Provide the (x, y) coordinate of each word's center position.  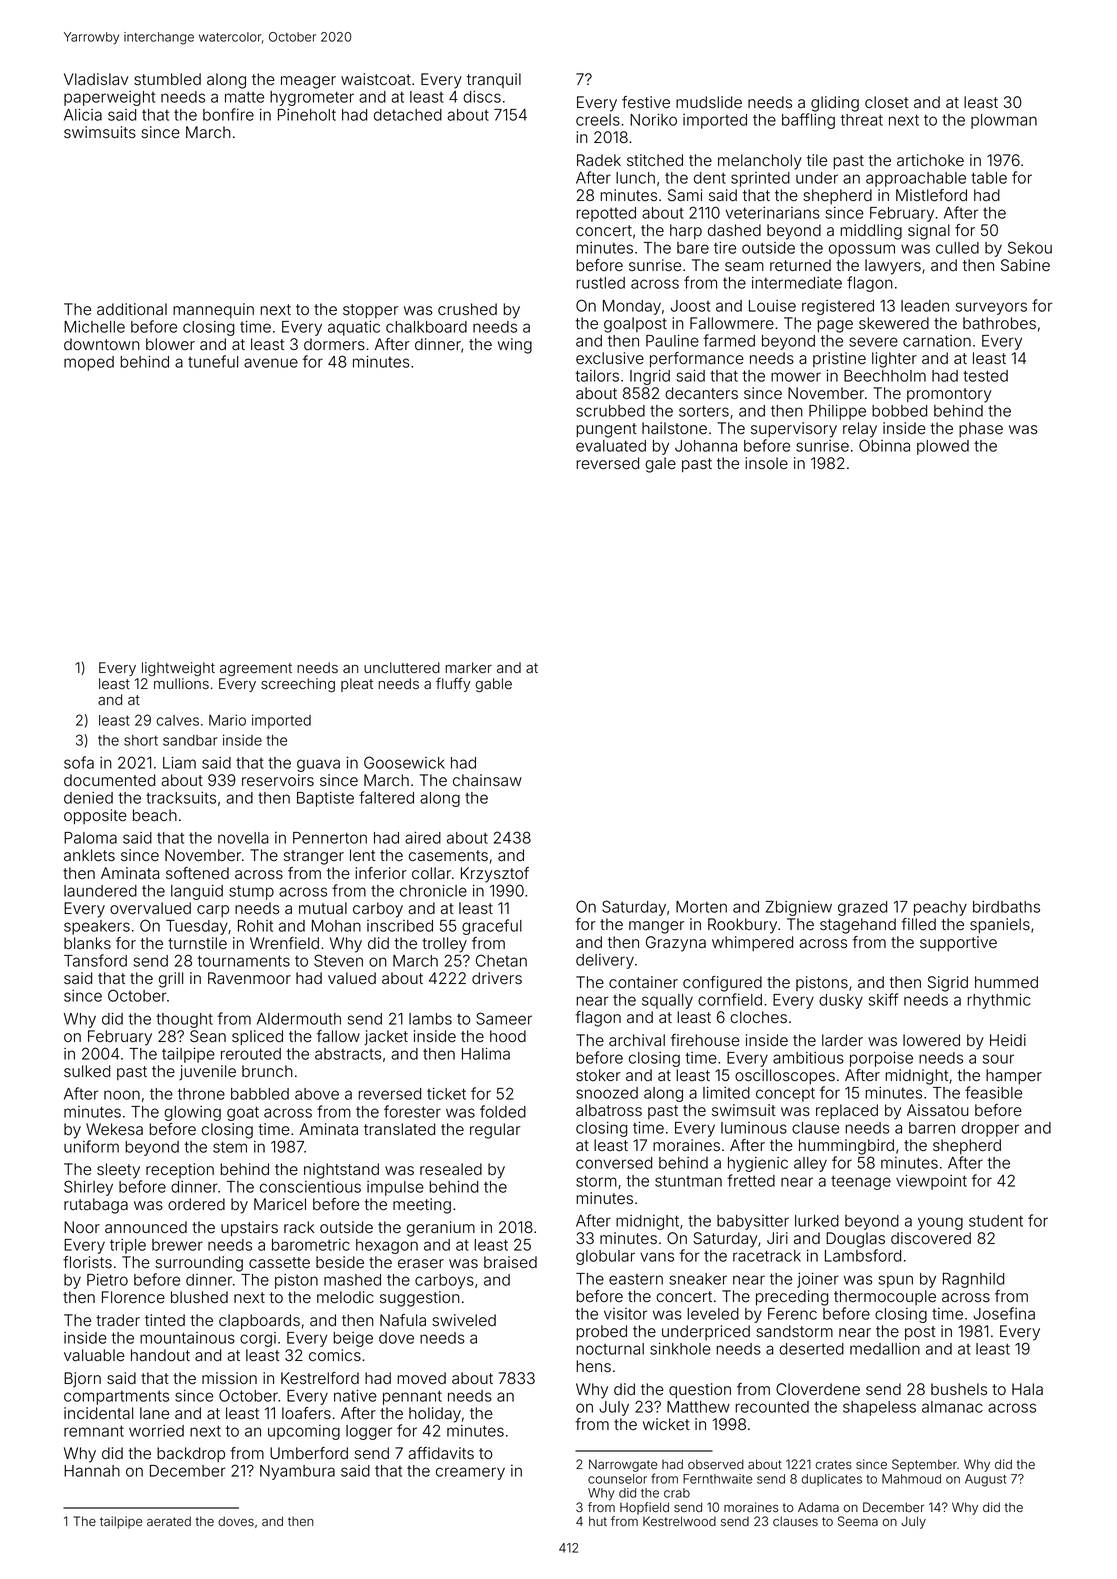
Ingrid (650, 377)
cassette (279, 1263)
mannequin (213, 310)
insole (766, 463)
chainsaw (487, 780)
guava (318, 765)
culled (957, 248)
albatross (609, 1110)
